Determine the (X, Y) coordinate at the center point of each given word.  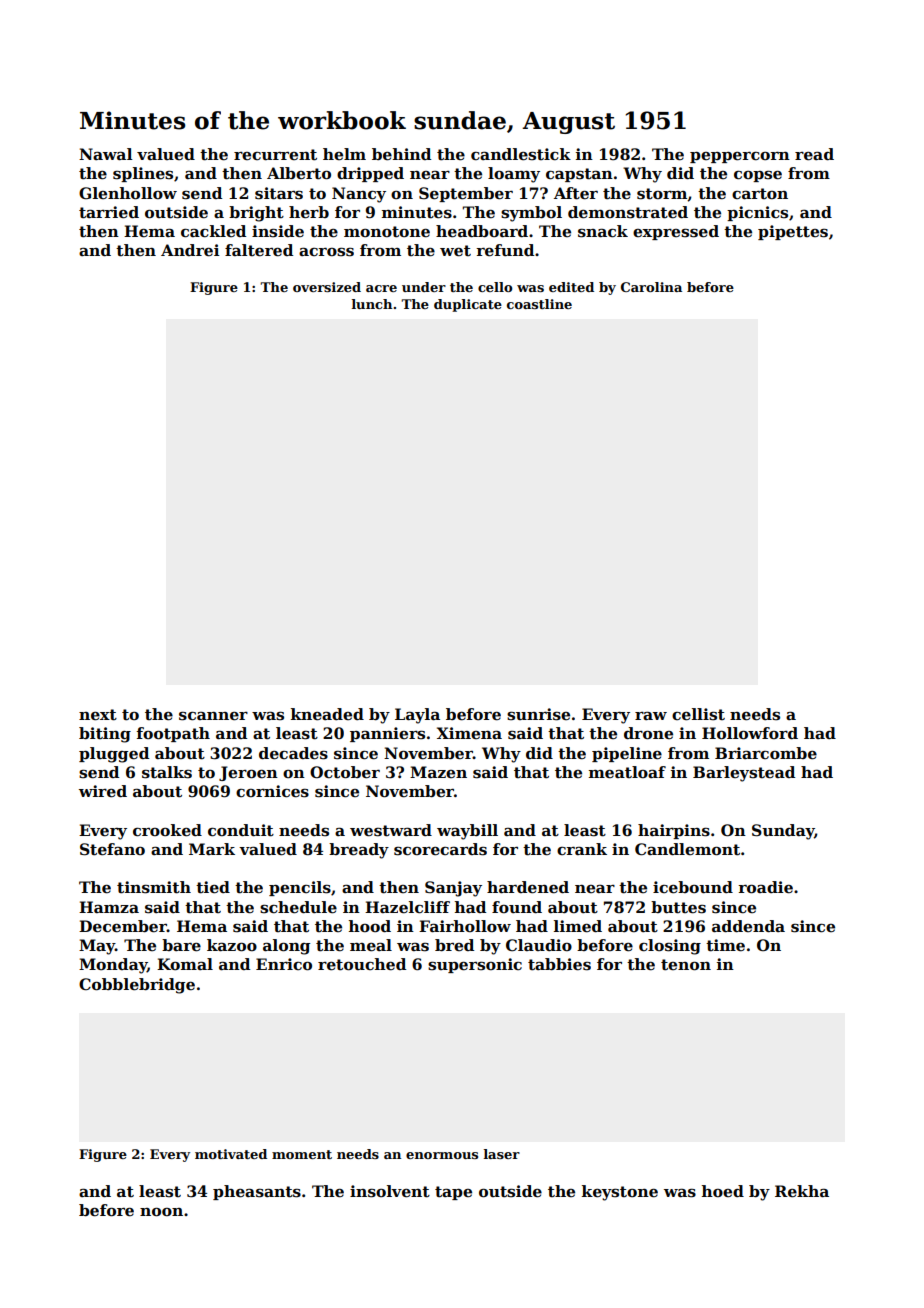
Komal (185, 964)
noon (161, 1212)
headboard (482, 231)
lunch (372, 304)
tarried (109, 212)
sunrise (538, 714)
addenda (748, 926)
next (98, 715)
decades (293, 753)
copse (758, 176)
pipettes (793, 232)
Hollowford (750, 733)
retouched (362, 964)
